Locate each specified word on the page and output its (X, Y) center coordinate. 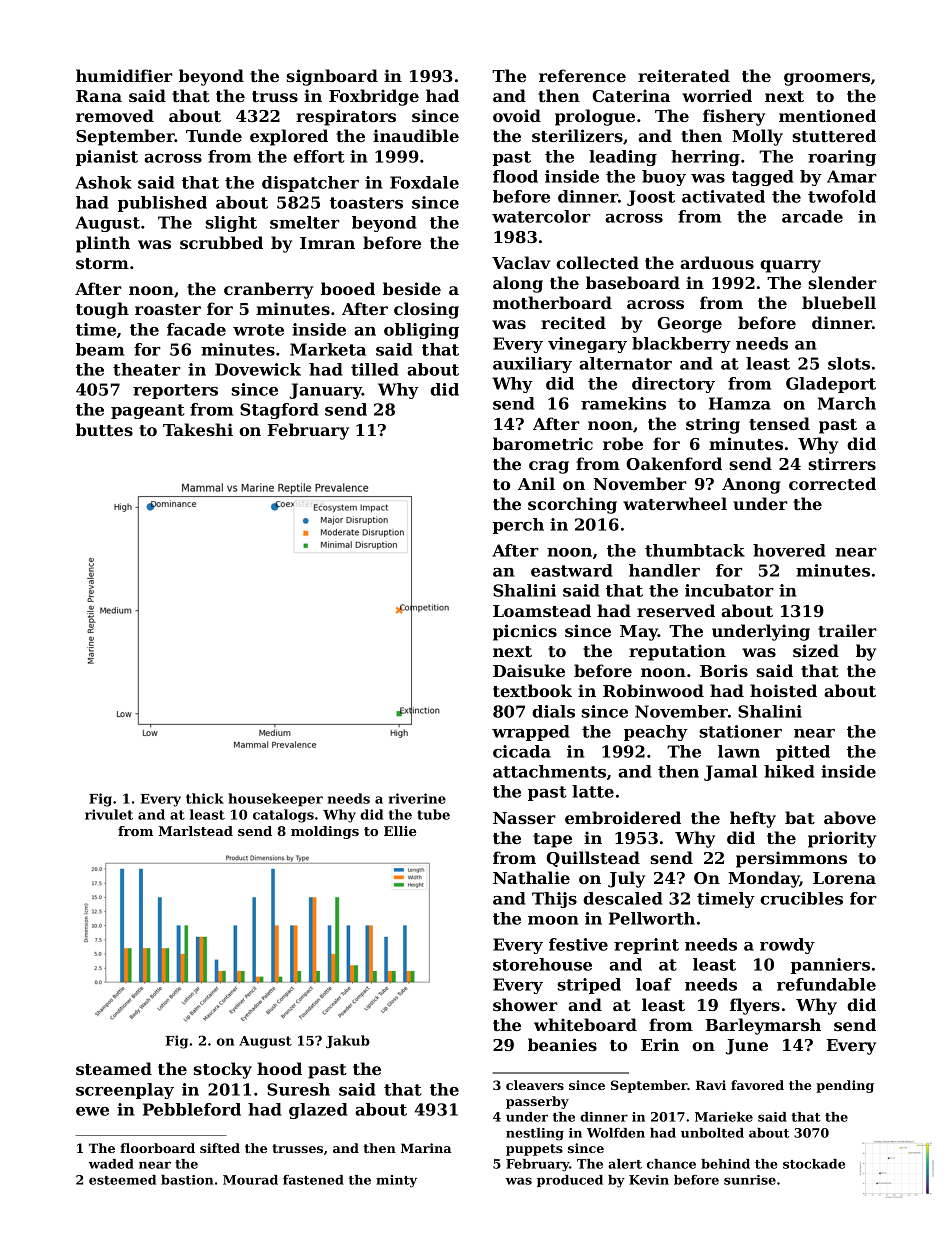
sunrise (750, 1180)
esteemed (122, 1180)
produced (570, 1181)
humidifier (124, 75)
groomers (827, 79)
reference (582, 75)
